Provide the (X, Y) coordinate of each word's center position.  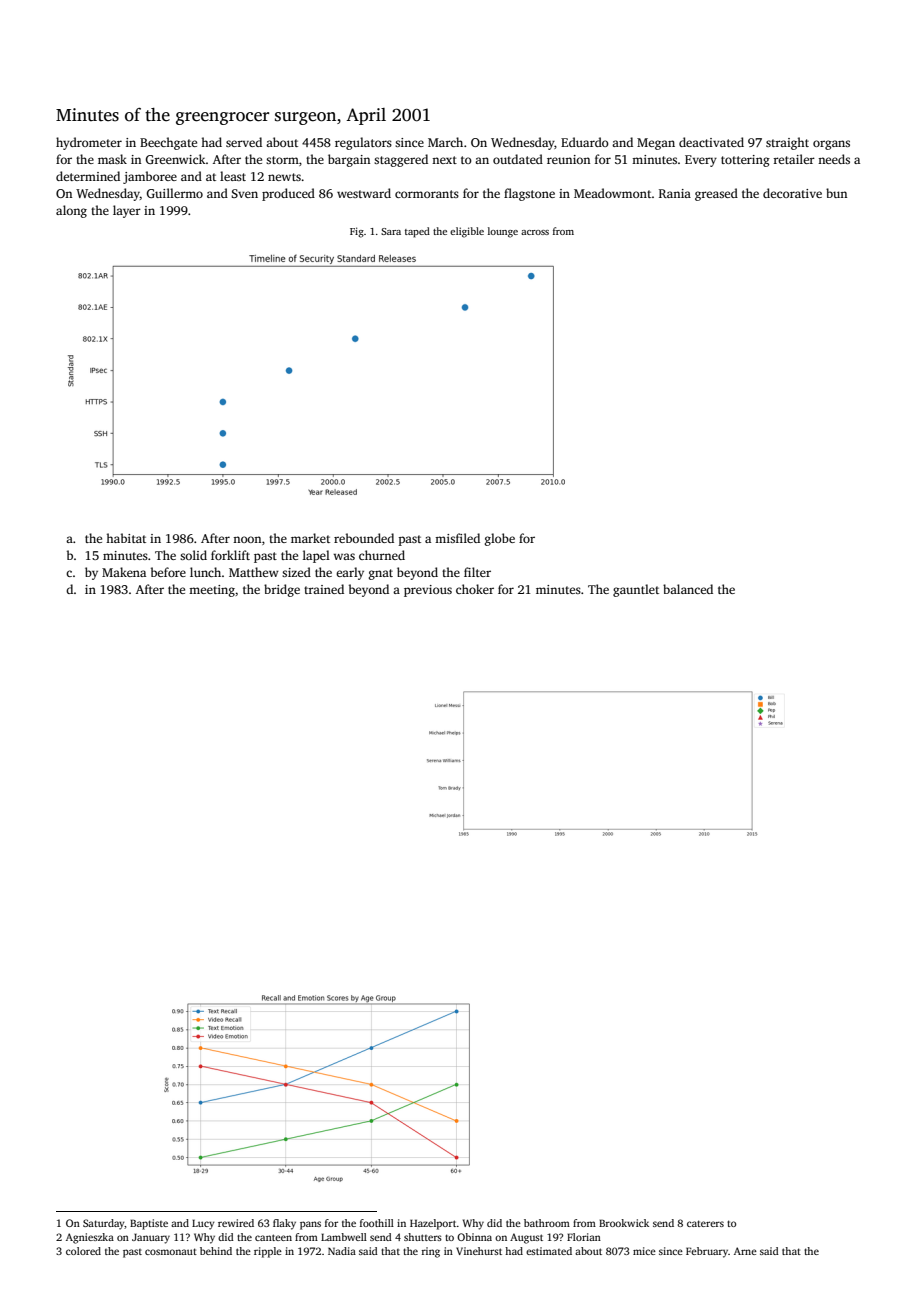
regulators (363, 143)
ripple (268, 1252)
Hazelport (433, 1224)
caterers (705, 1223)
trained (324, 589)
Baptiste (149, 1224)
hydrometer (89, 143)
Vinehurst (479, 1251)
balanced (688, 589)
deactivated (711, 142)
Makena (124, 572)
